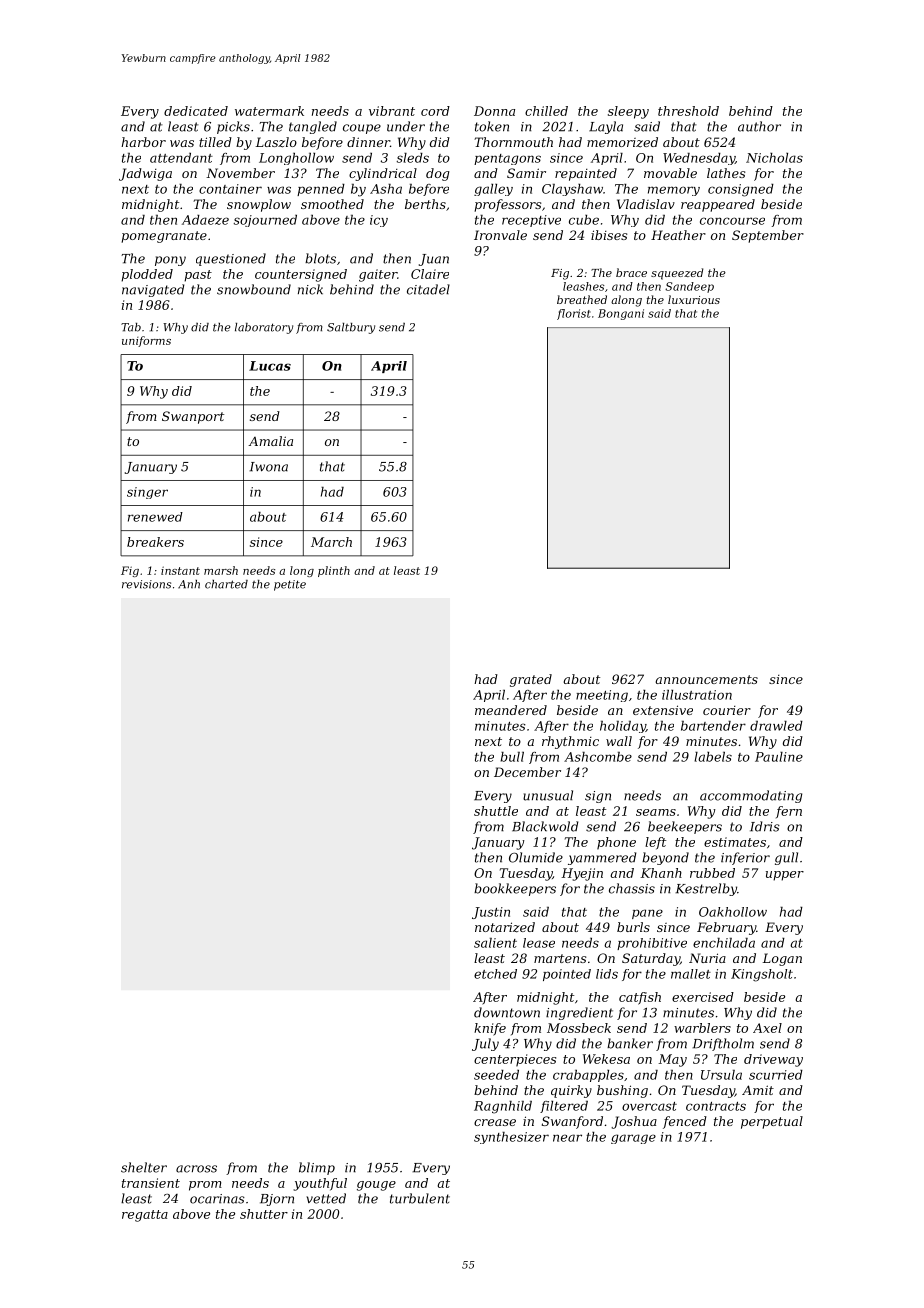 The height and width of the screenshot is (1308, 924). What do you see at coordinates (602, 696) in the screenshot?
I see `meeting` at bounding box center [602, 696].
